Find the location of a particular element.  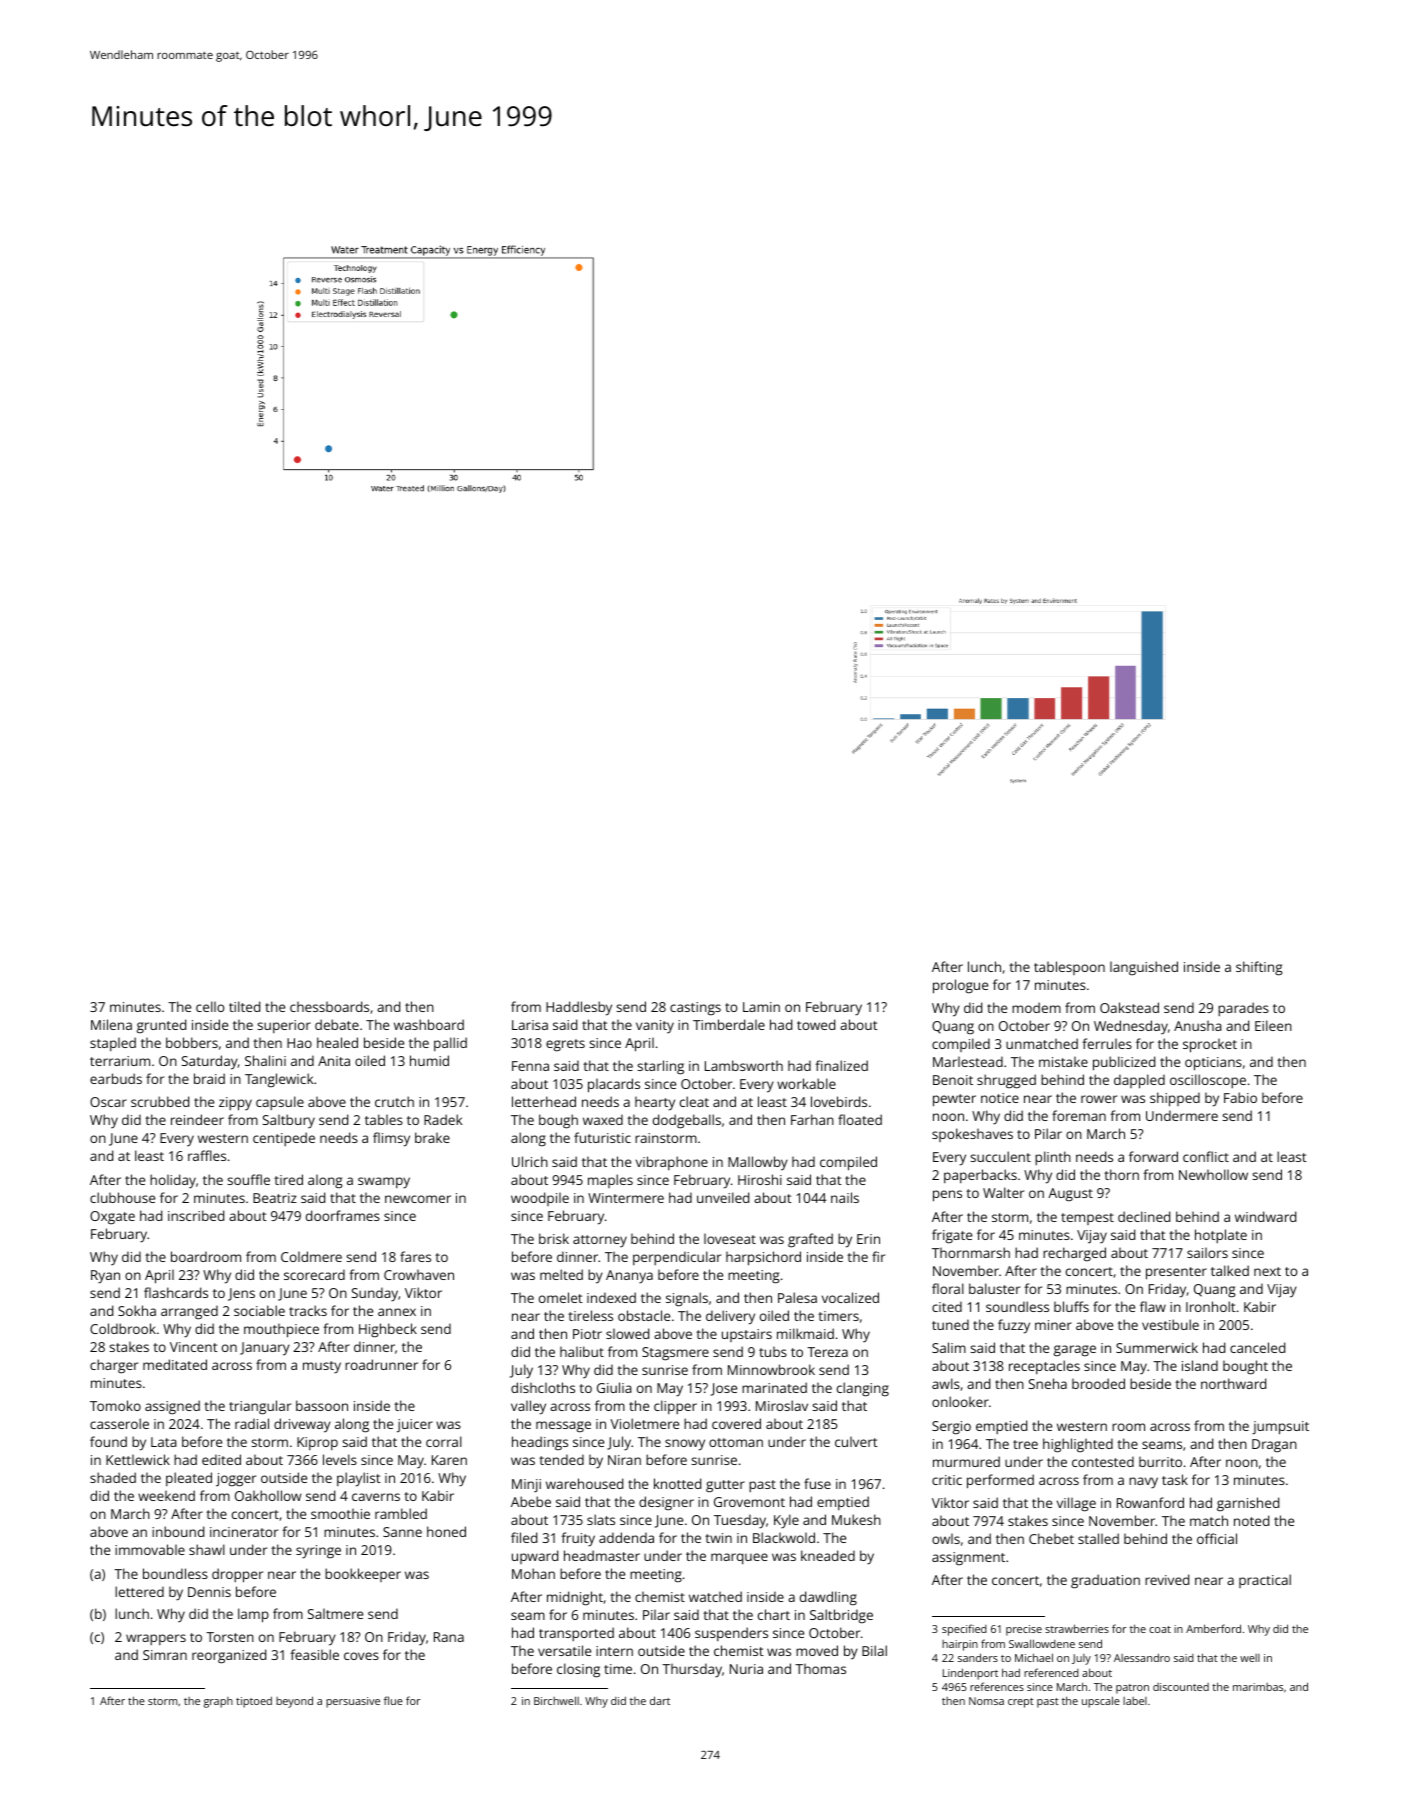

bookkeeper is located at coordinates (363, 1575).
